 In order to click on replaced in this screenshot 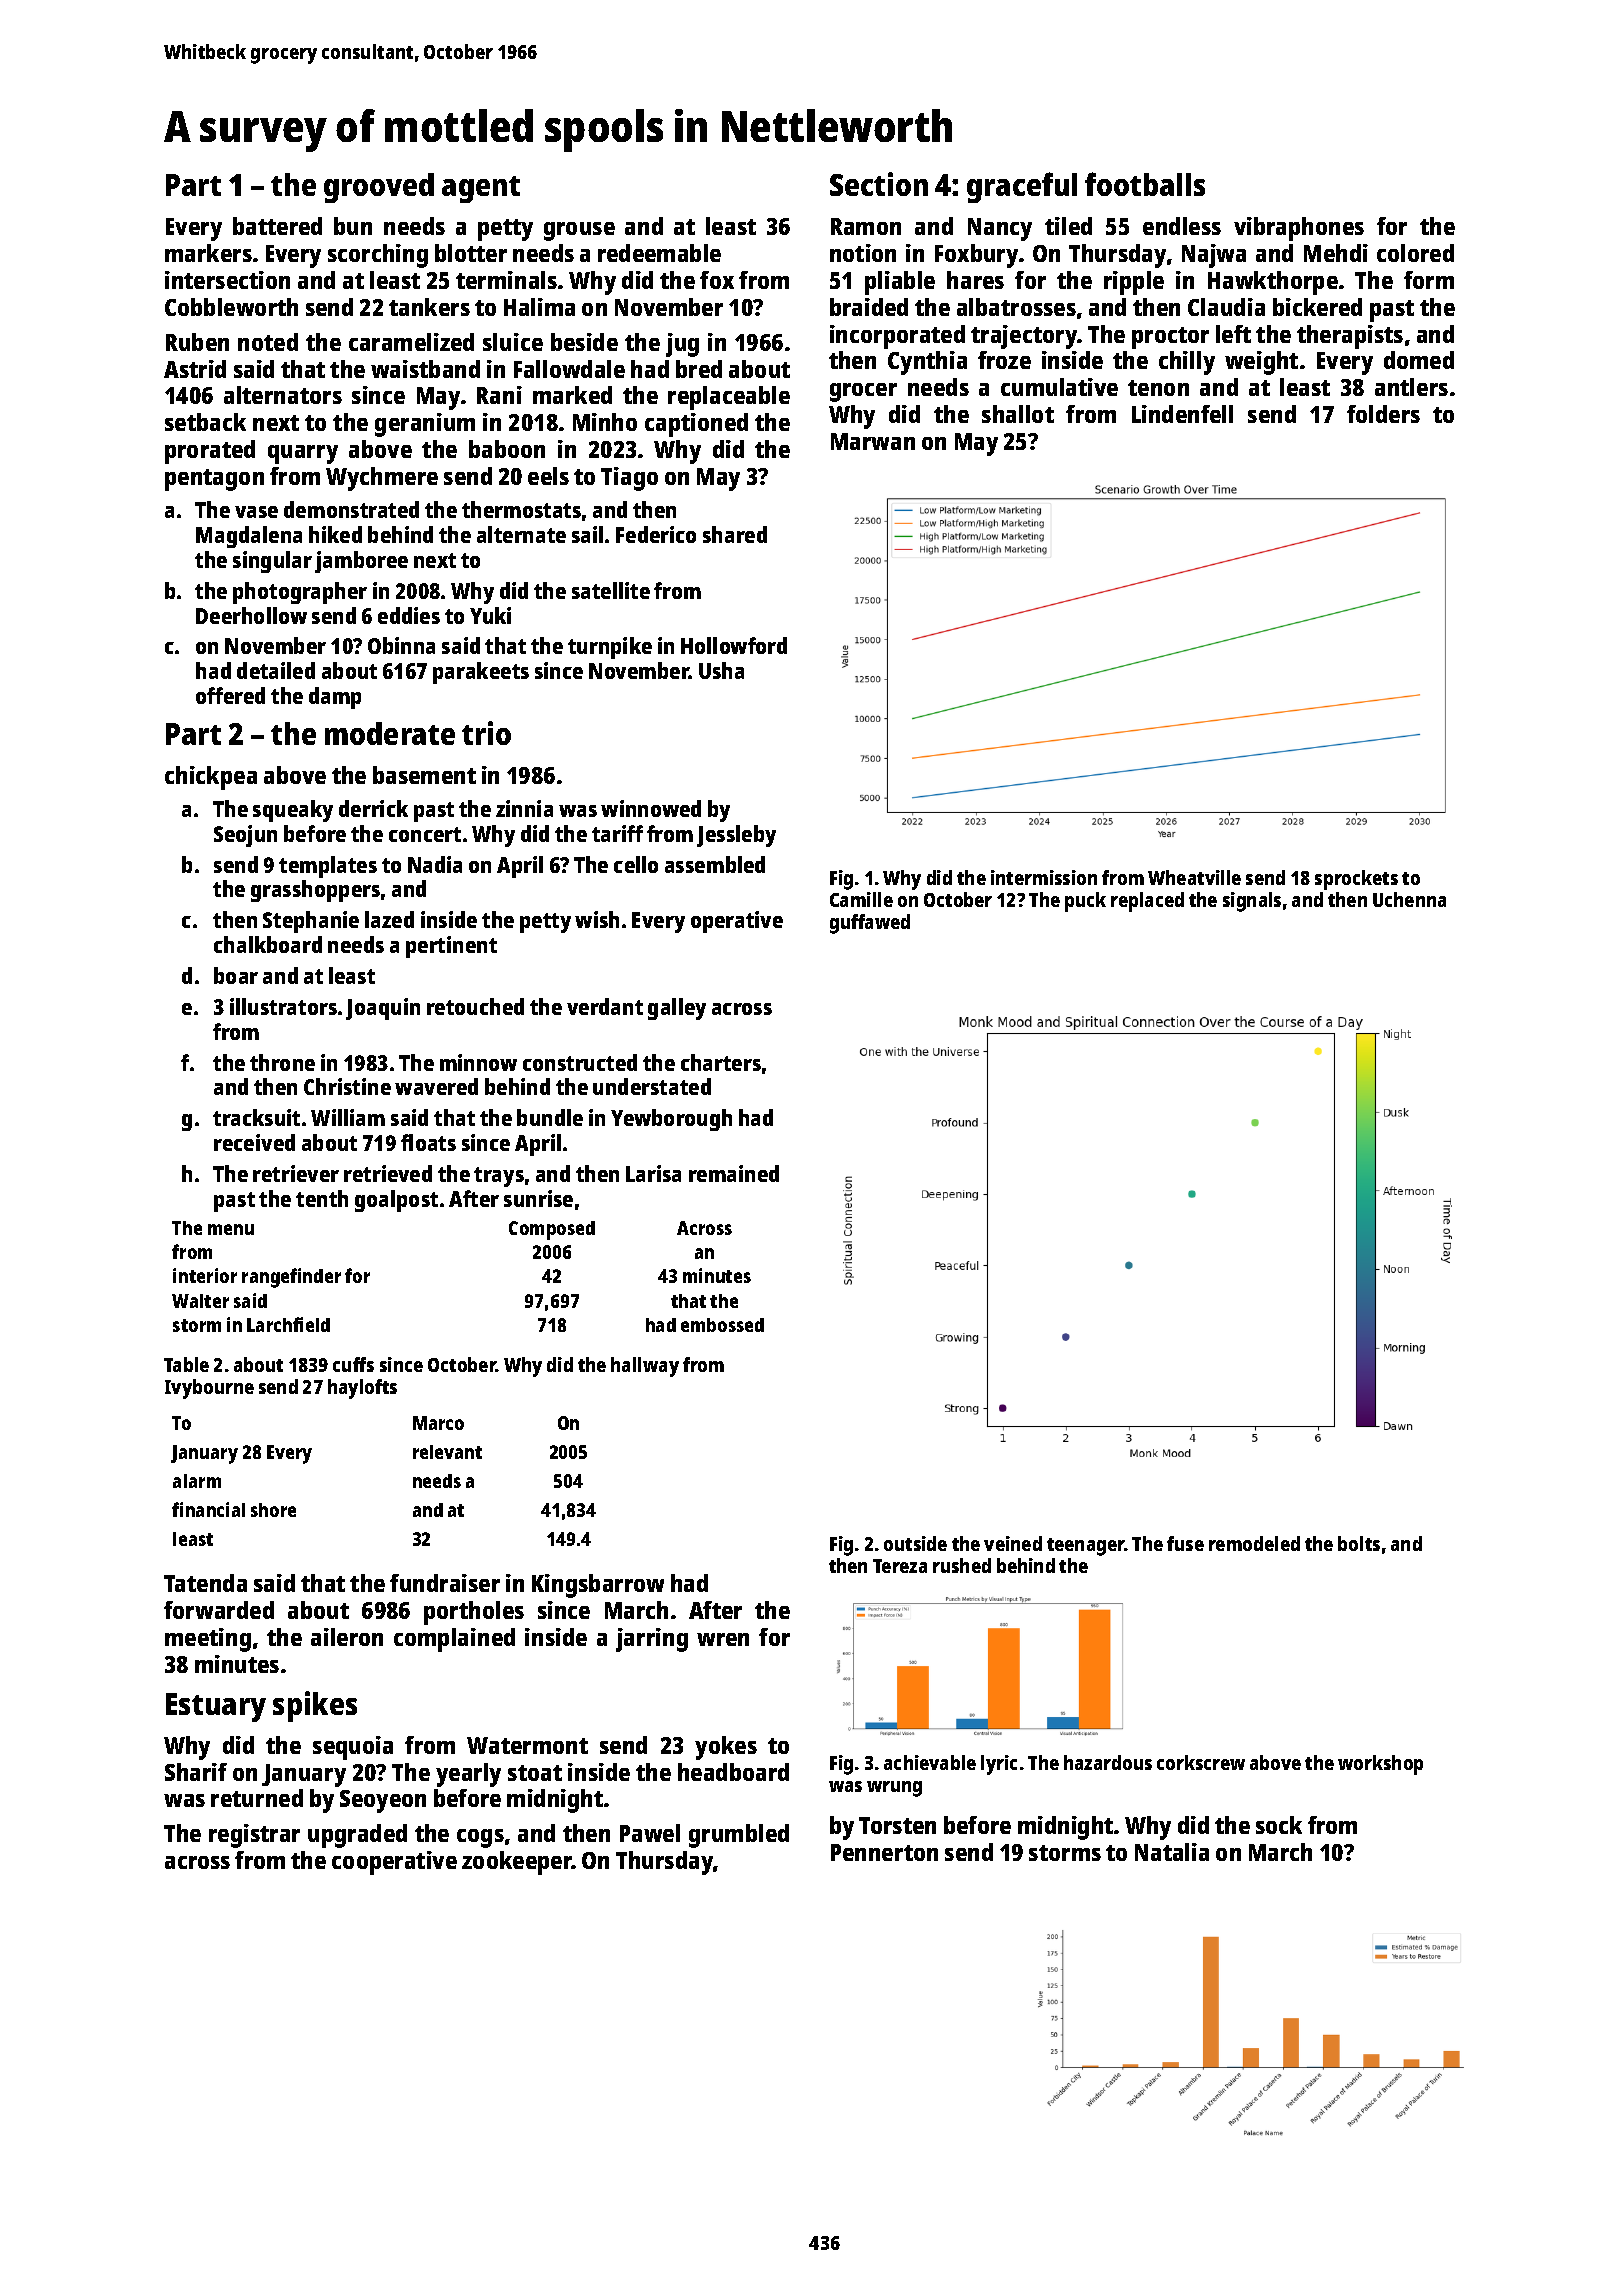, I will do `click(1147, 902)`.
